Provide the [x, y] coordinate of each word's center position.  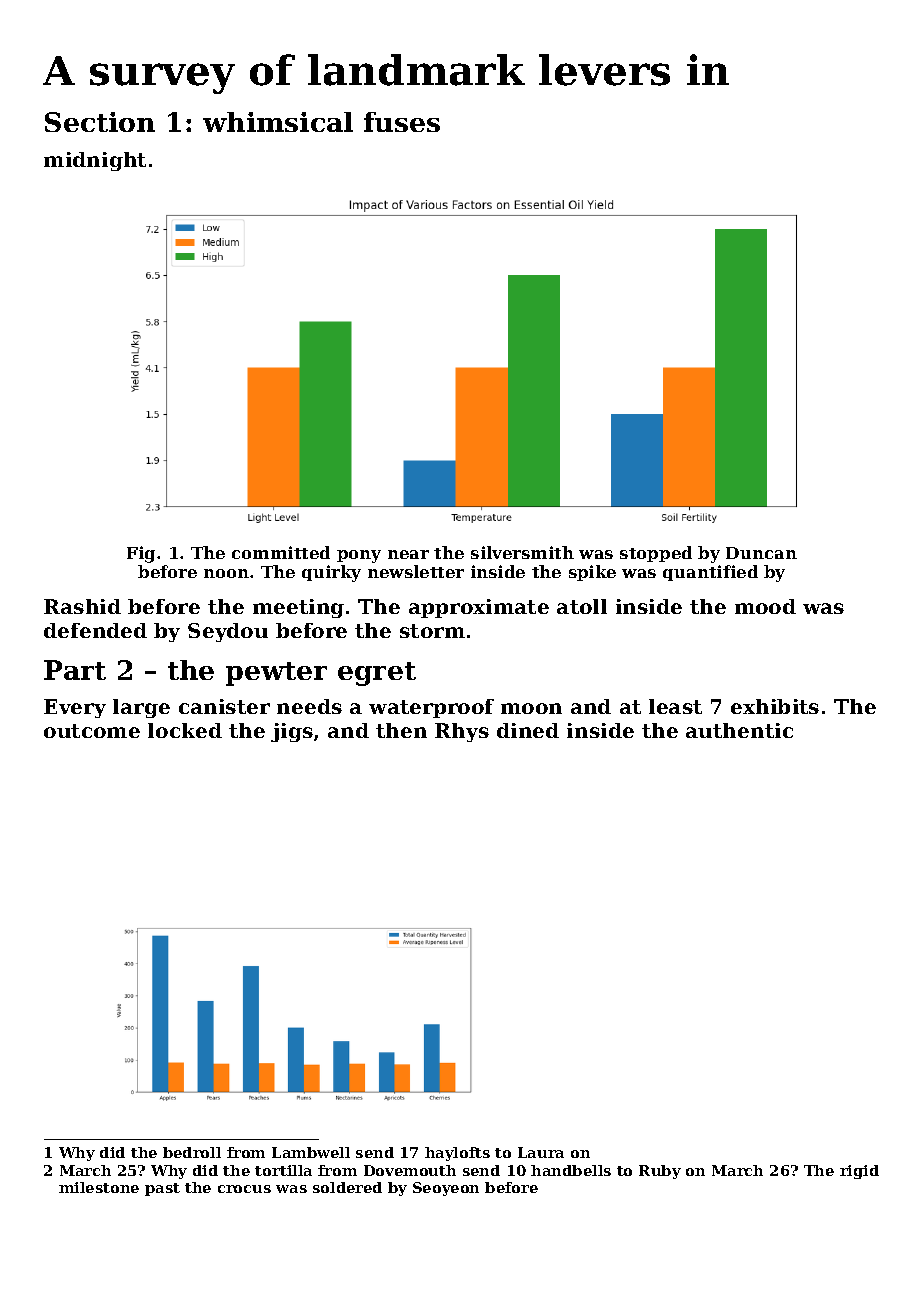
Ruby [660, 1172]
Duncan [761, 553]
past [162, 1189]
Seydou [228, 632]
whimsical [278, 122]
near [408, 554]
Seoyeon [446, 1189]
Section [100, 122]
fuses [402, 122]
